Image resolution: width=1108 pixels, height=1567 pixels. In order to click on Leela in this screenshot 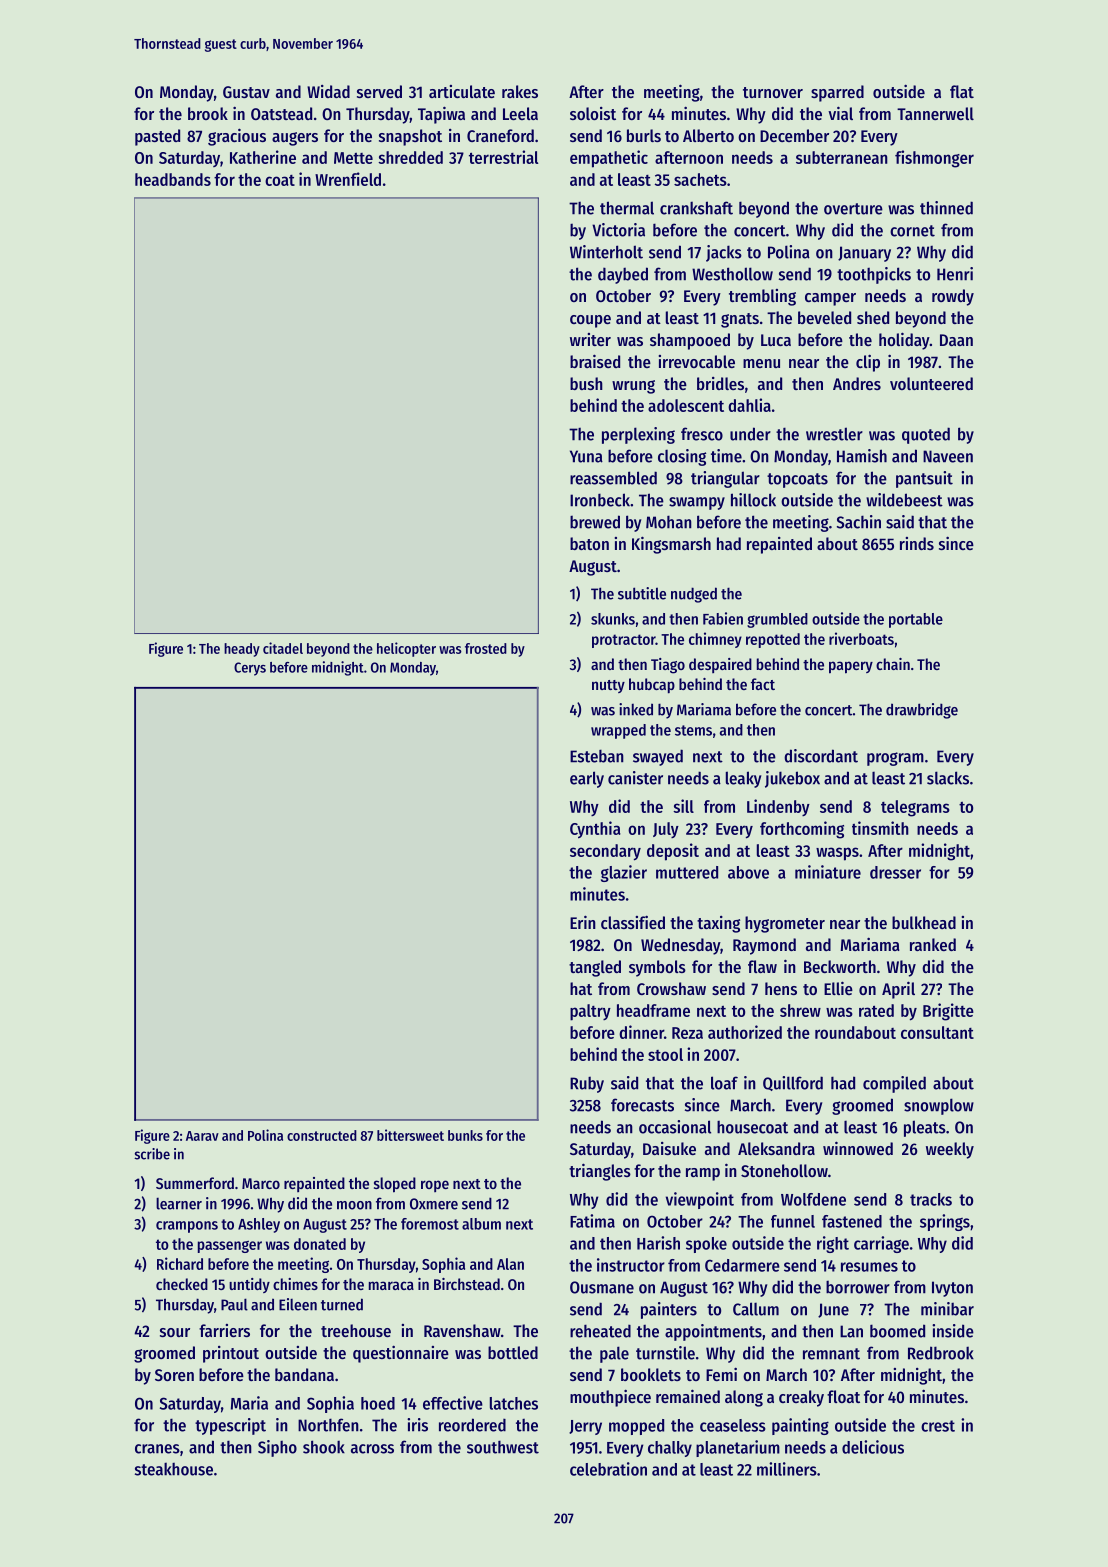, I will do `click(520, 113)`.
